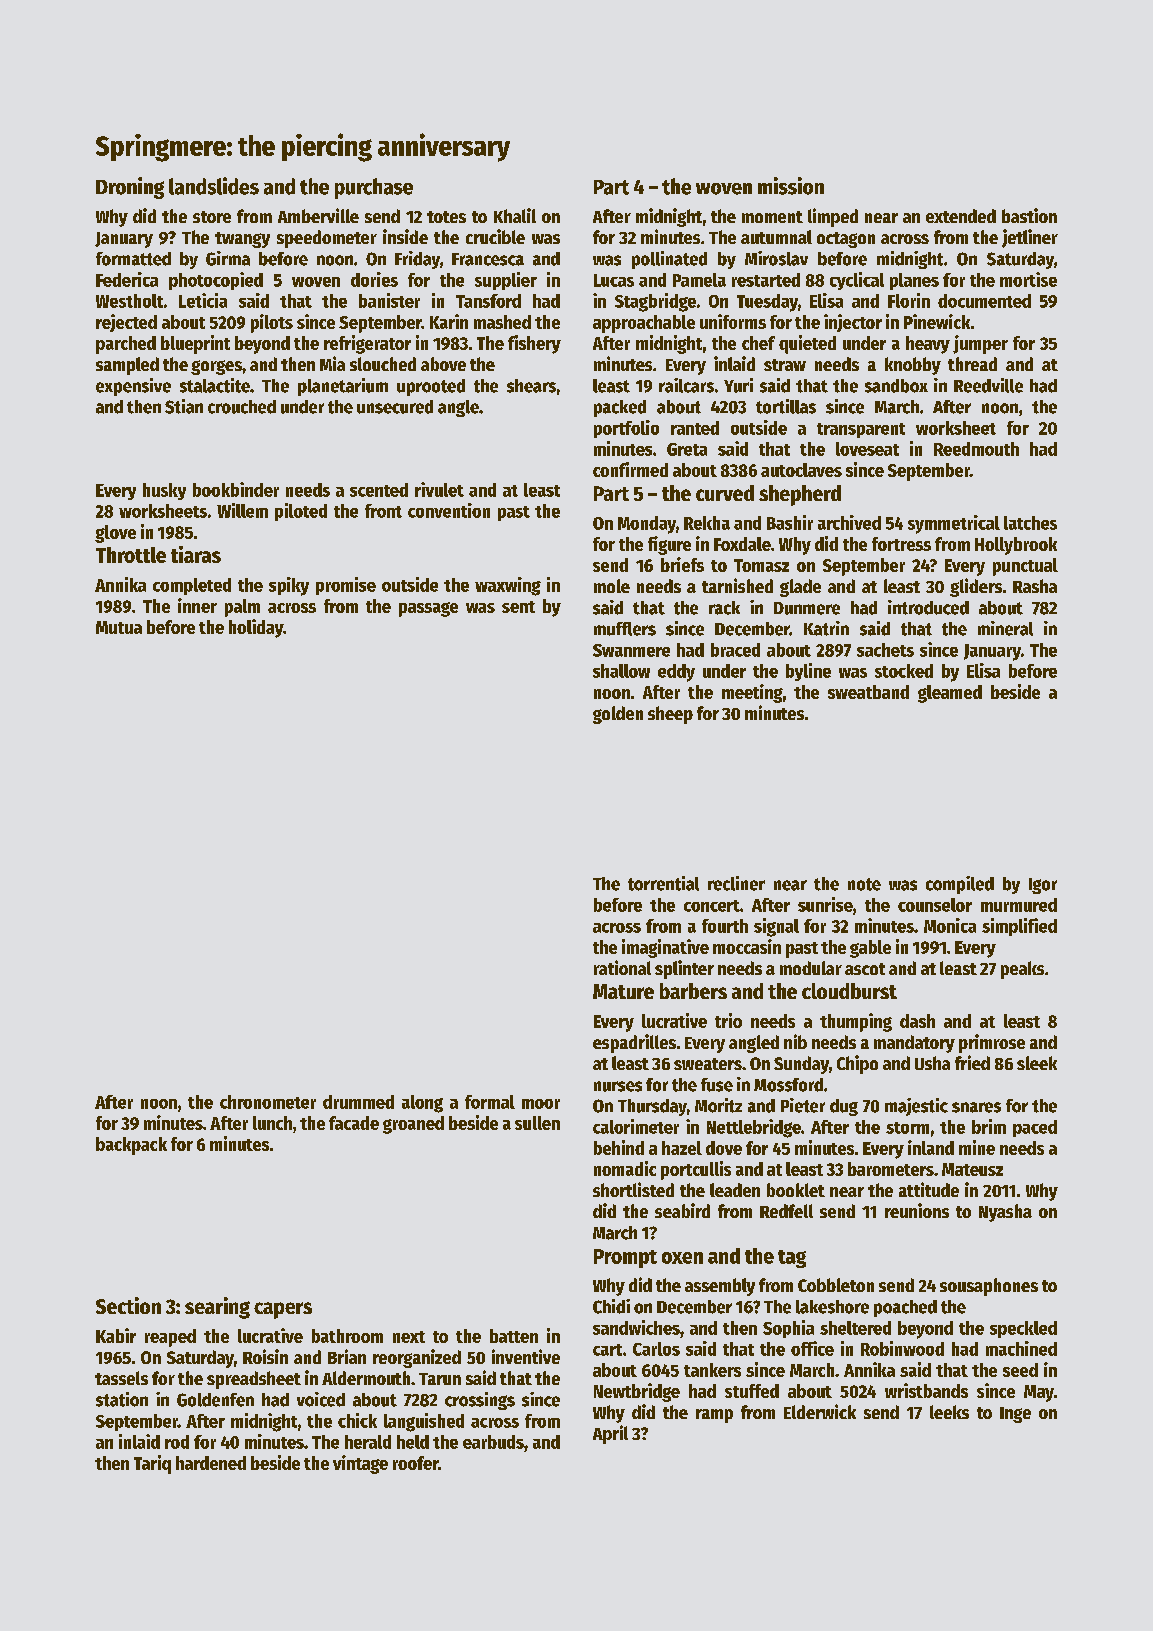 The height and width of the screenshot is (1631, 1153). What do you see at coordinates (626, 429) in the screenshot?
I see `portfolio` at bounding box center [626, 429].
